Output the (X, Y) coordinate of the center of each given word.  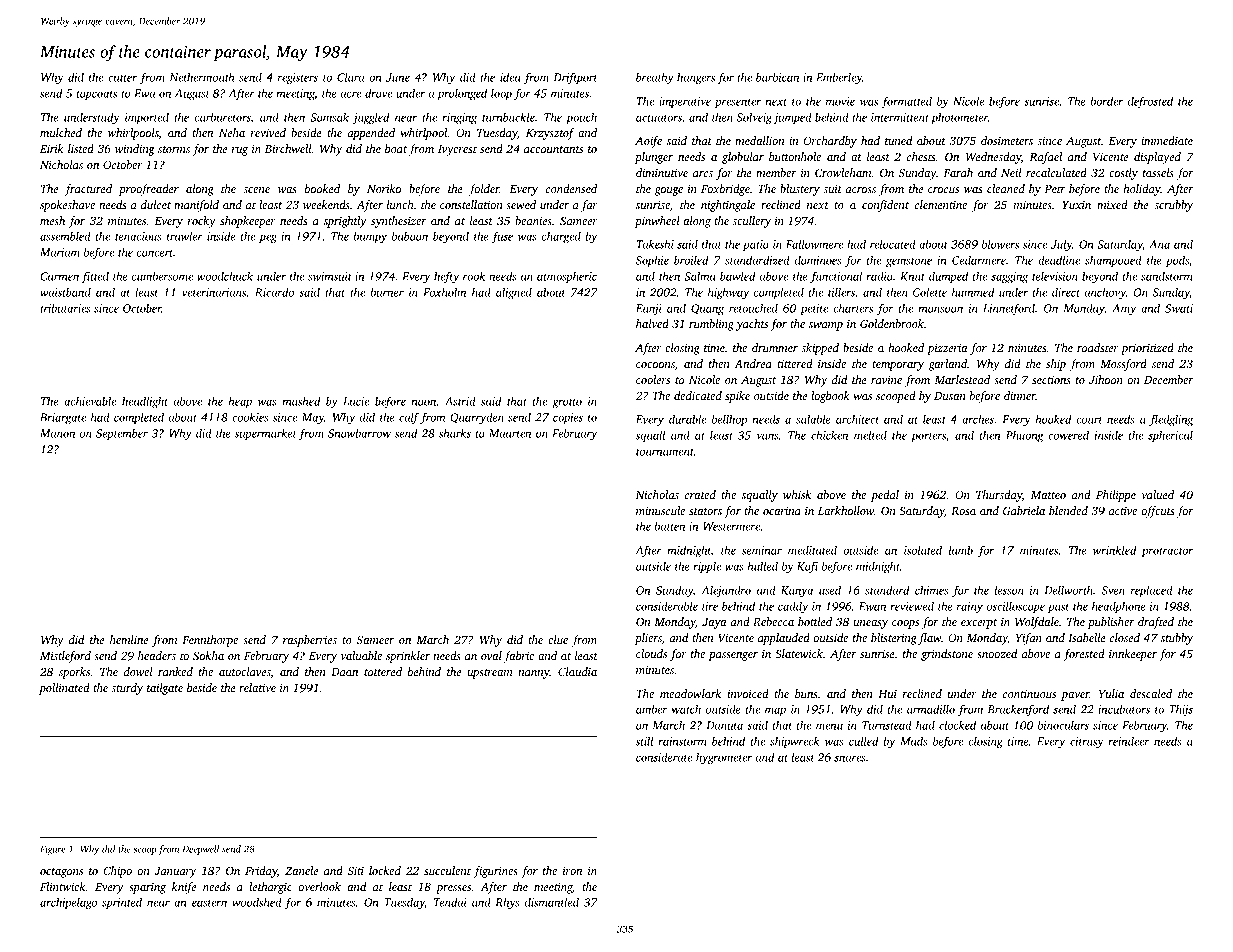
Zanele (302, 870)
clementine (941, 204)
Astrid (460, 401)
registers (298, 78)
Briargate (63, 418)
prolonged (462, 94)
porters (928, 437)
